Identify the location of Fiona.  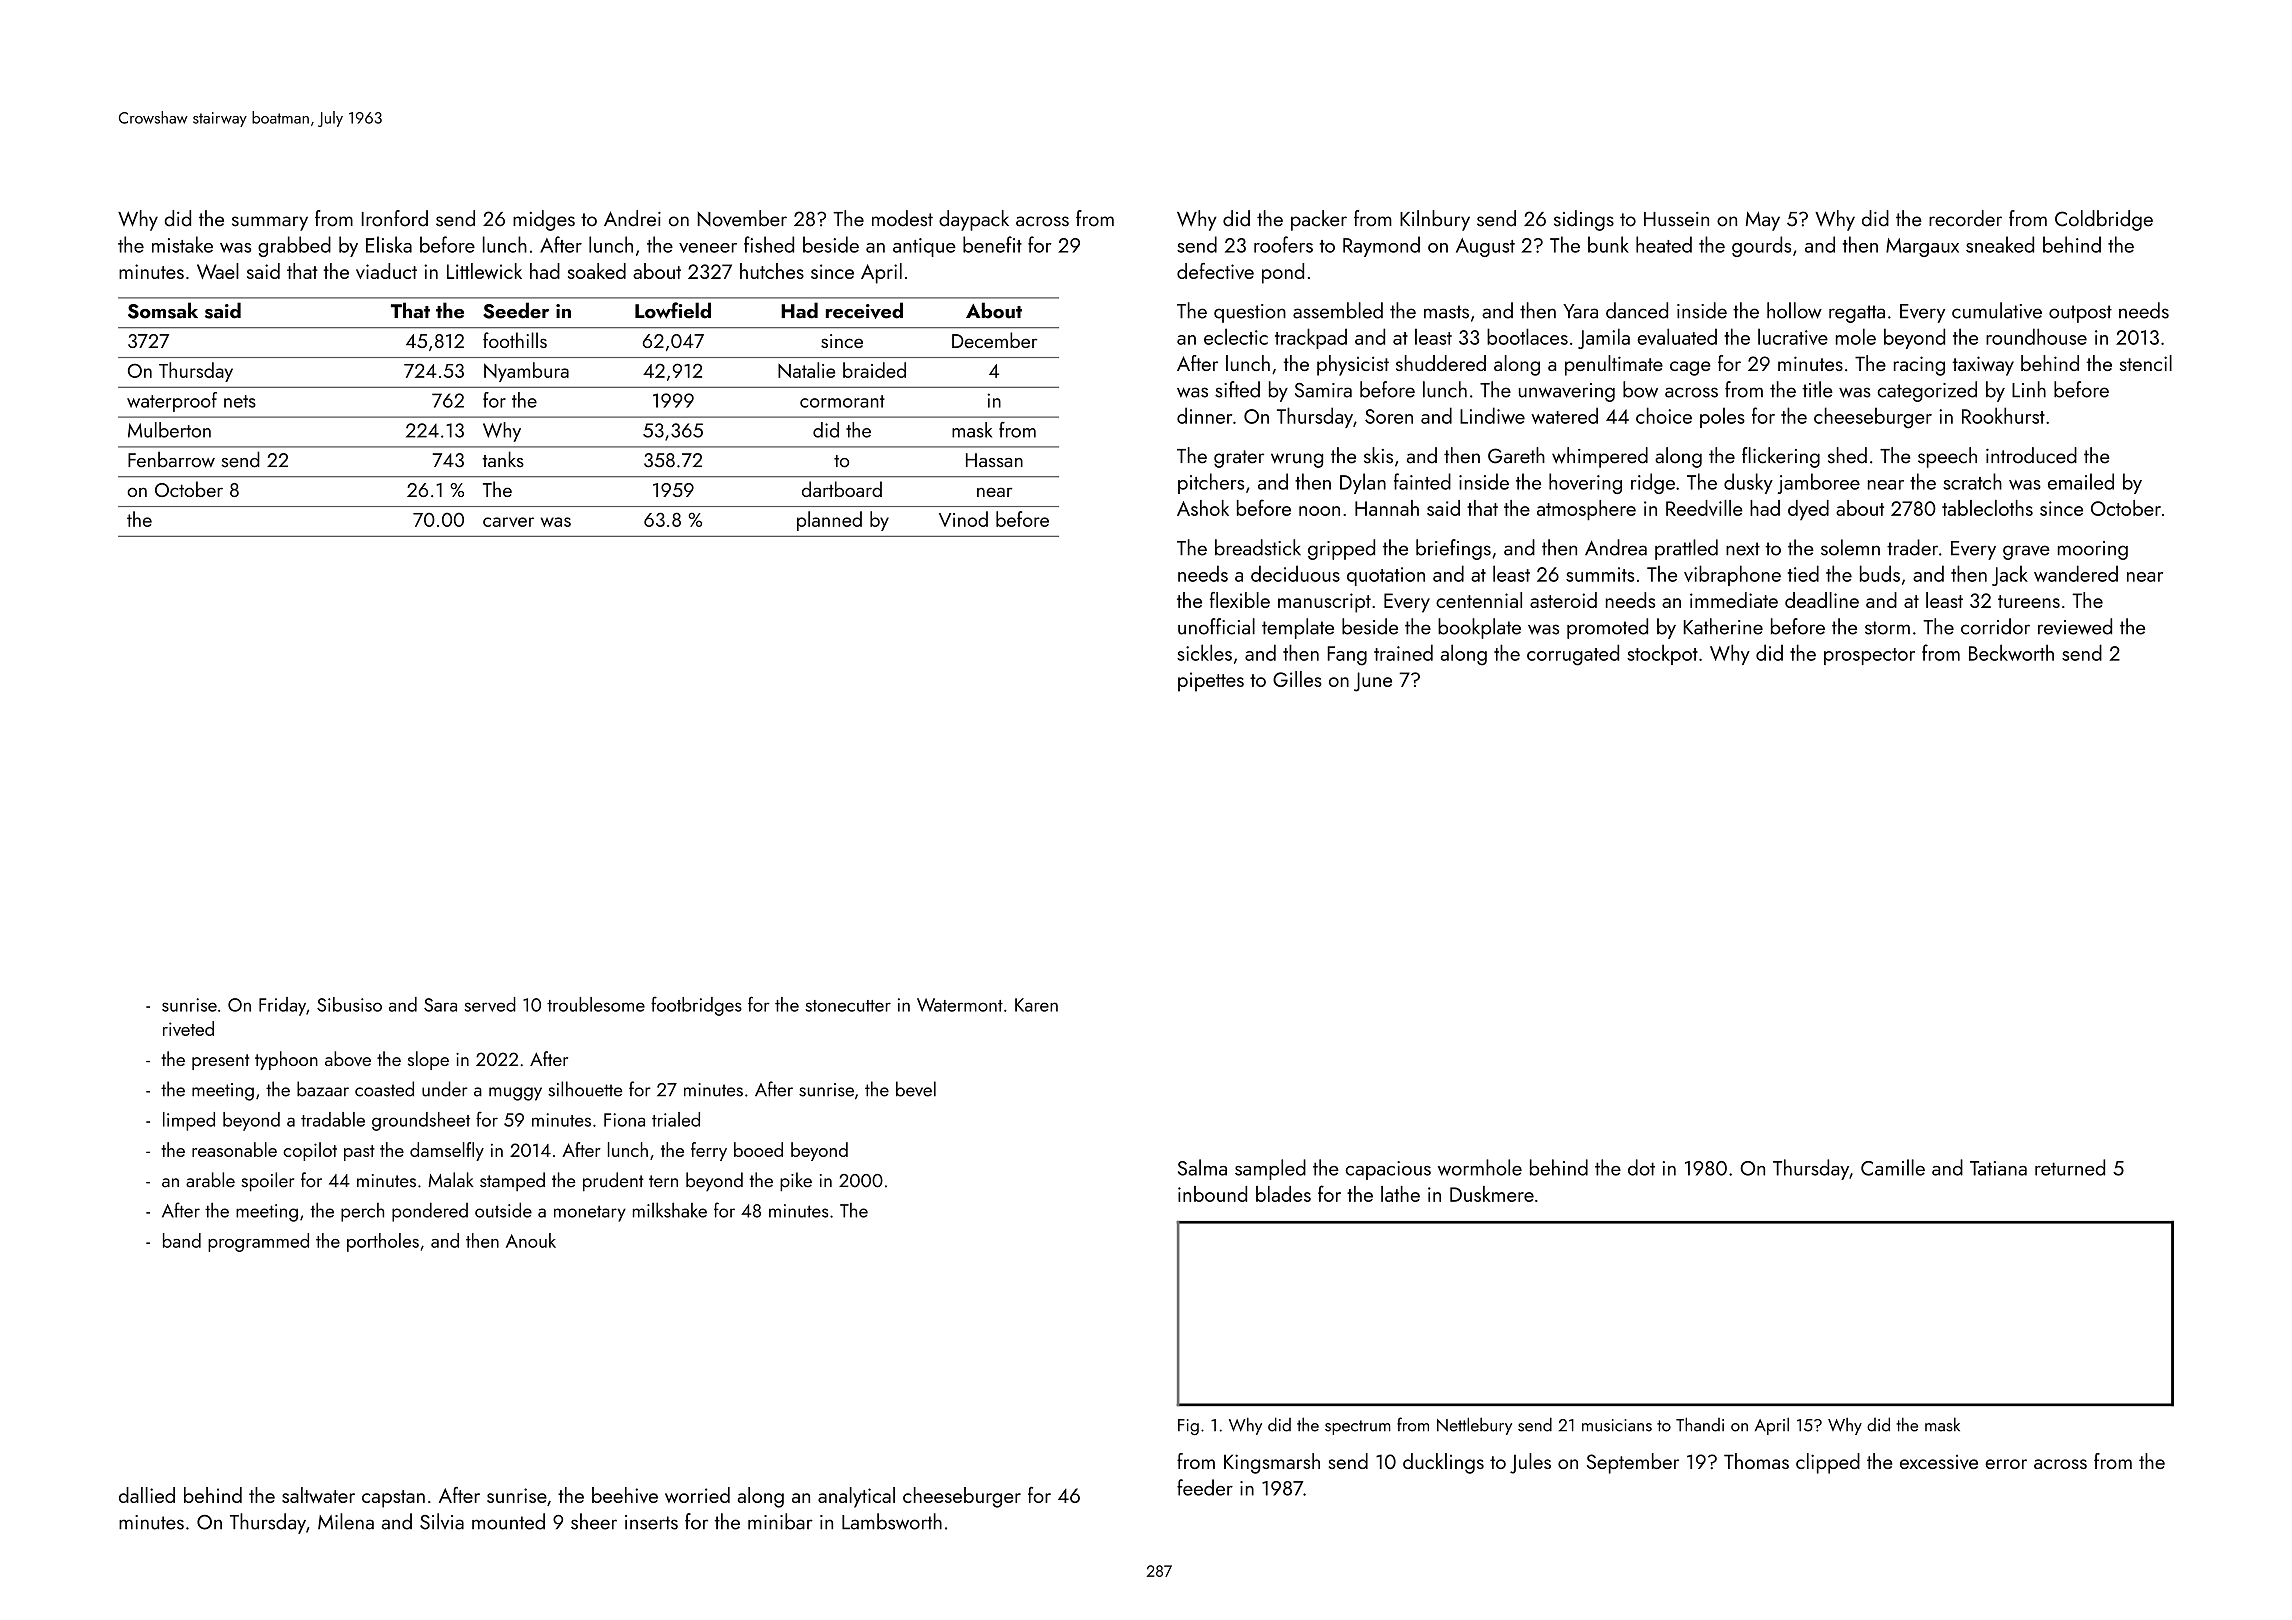
(624, 1120).
